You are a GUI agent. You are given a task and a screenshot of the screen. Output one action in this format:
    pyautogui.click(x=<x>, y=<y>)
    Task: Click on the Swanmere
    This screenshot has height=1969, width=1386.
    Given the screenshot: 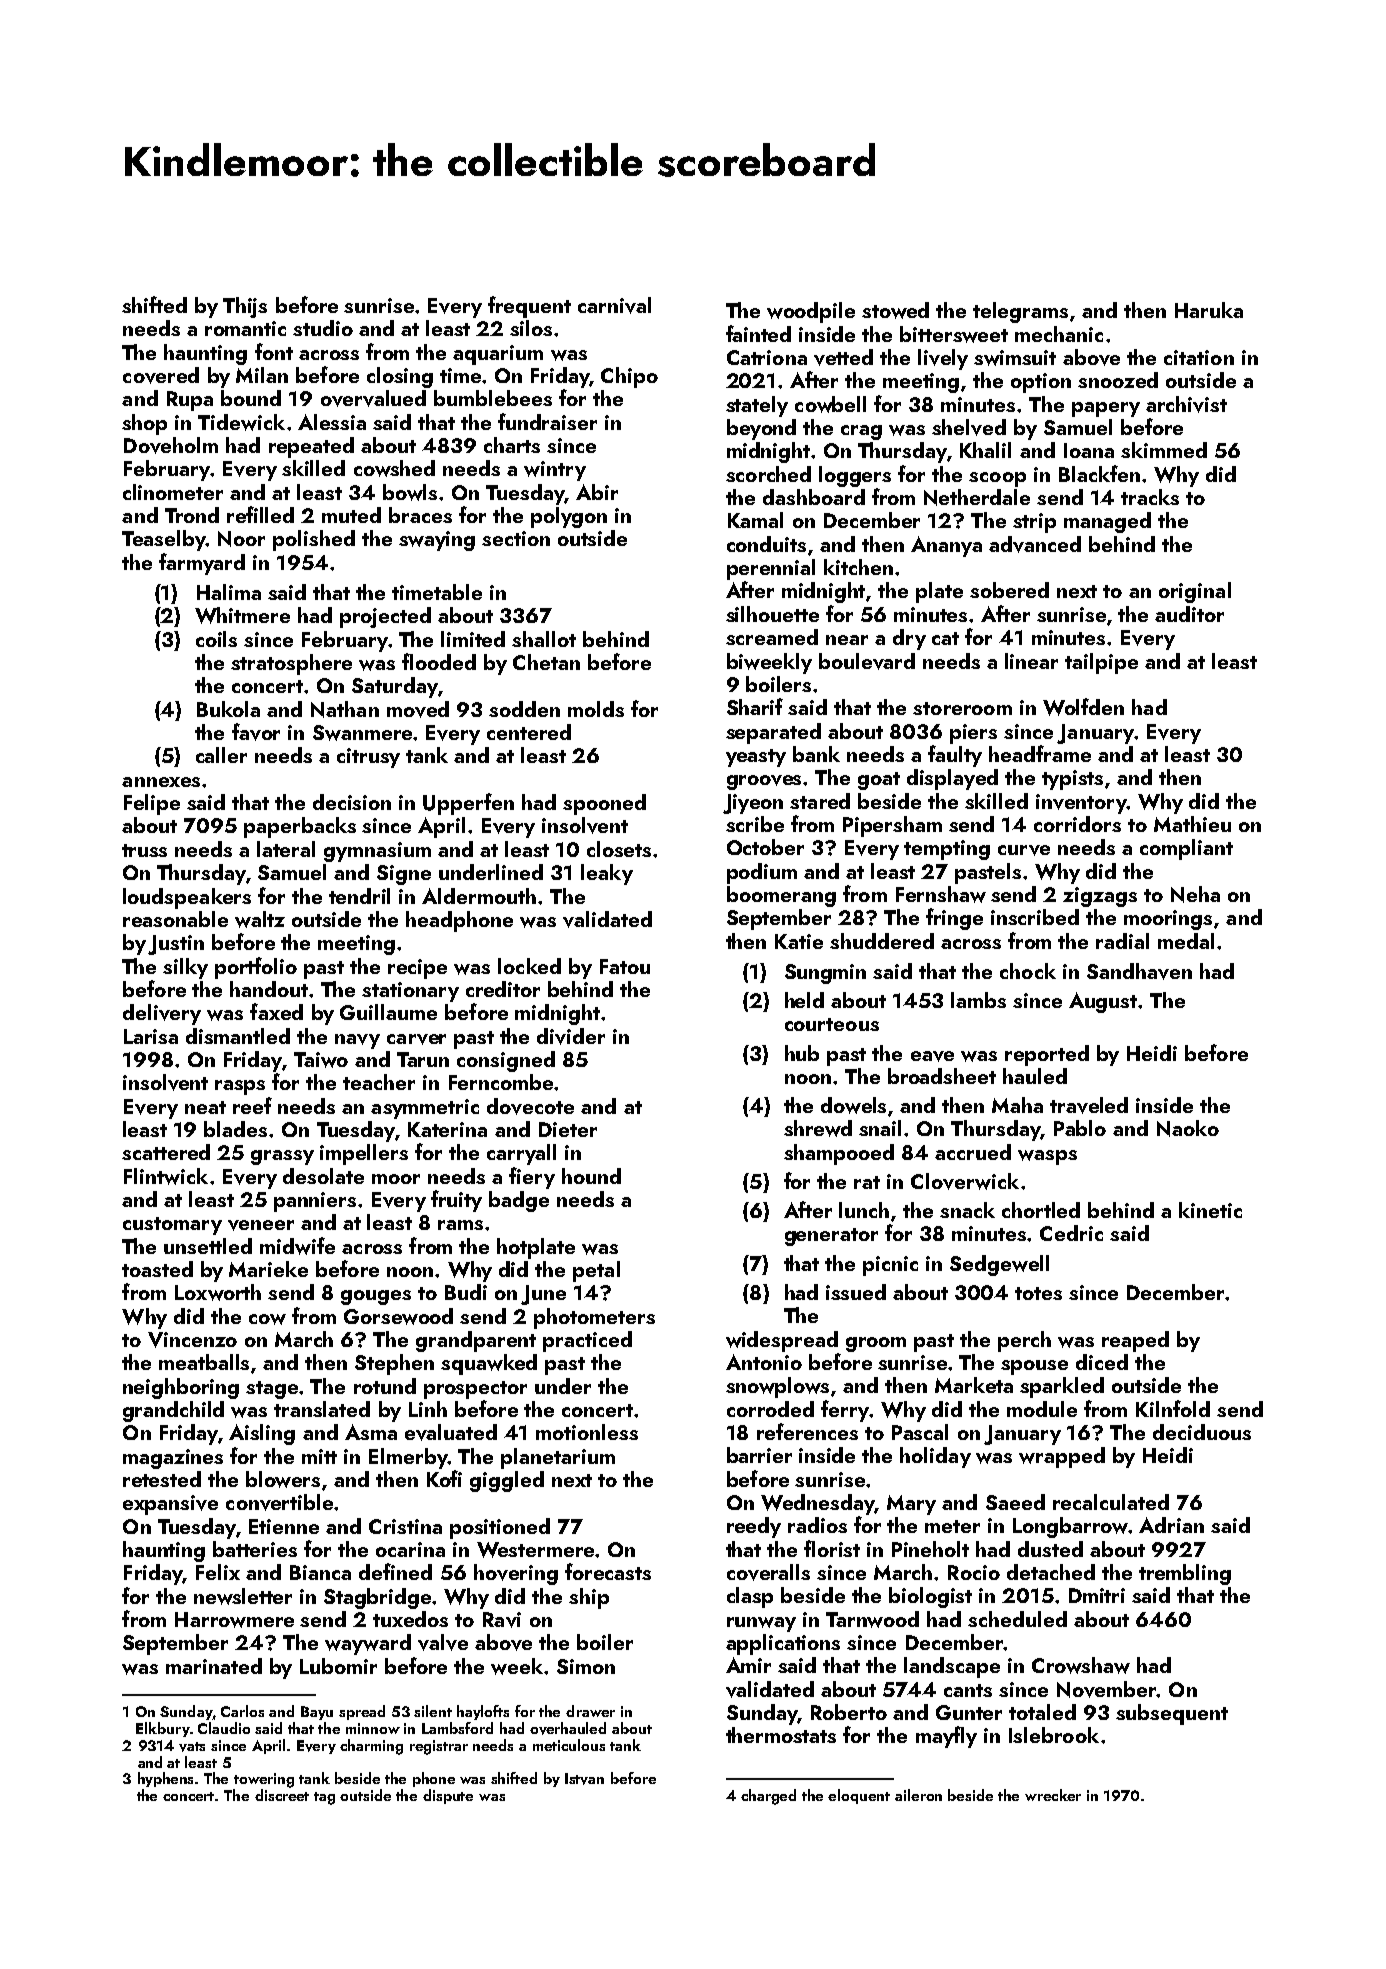 What is the action you would take?
    pyautogui.click(x=362, y=733)
